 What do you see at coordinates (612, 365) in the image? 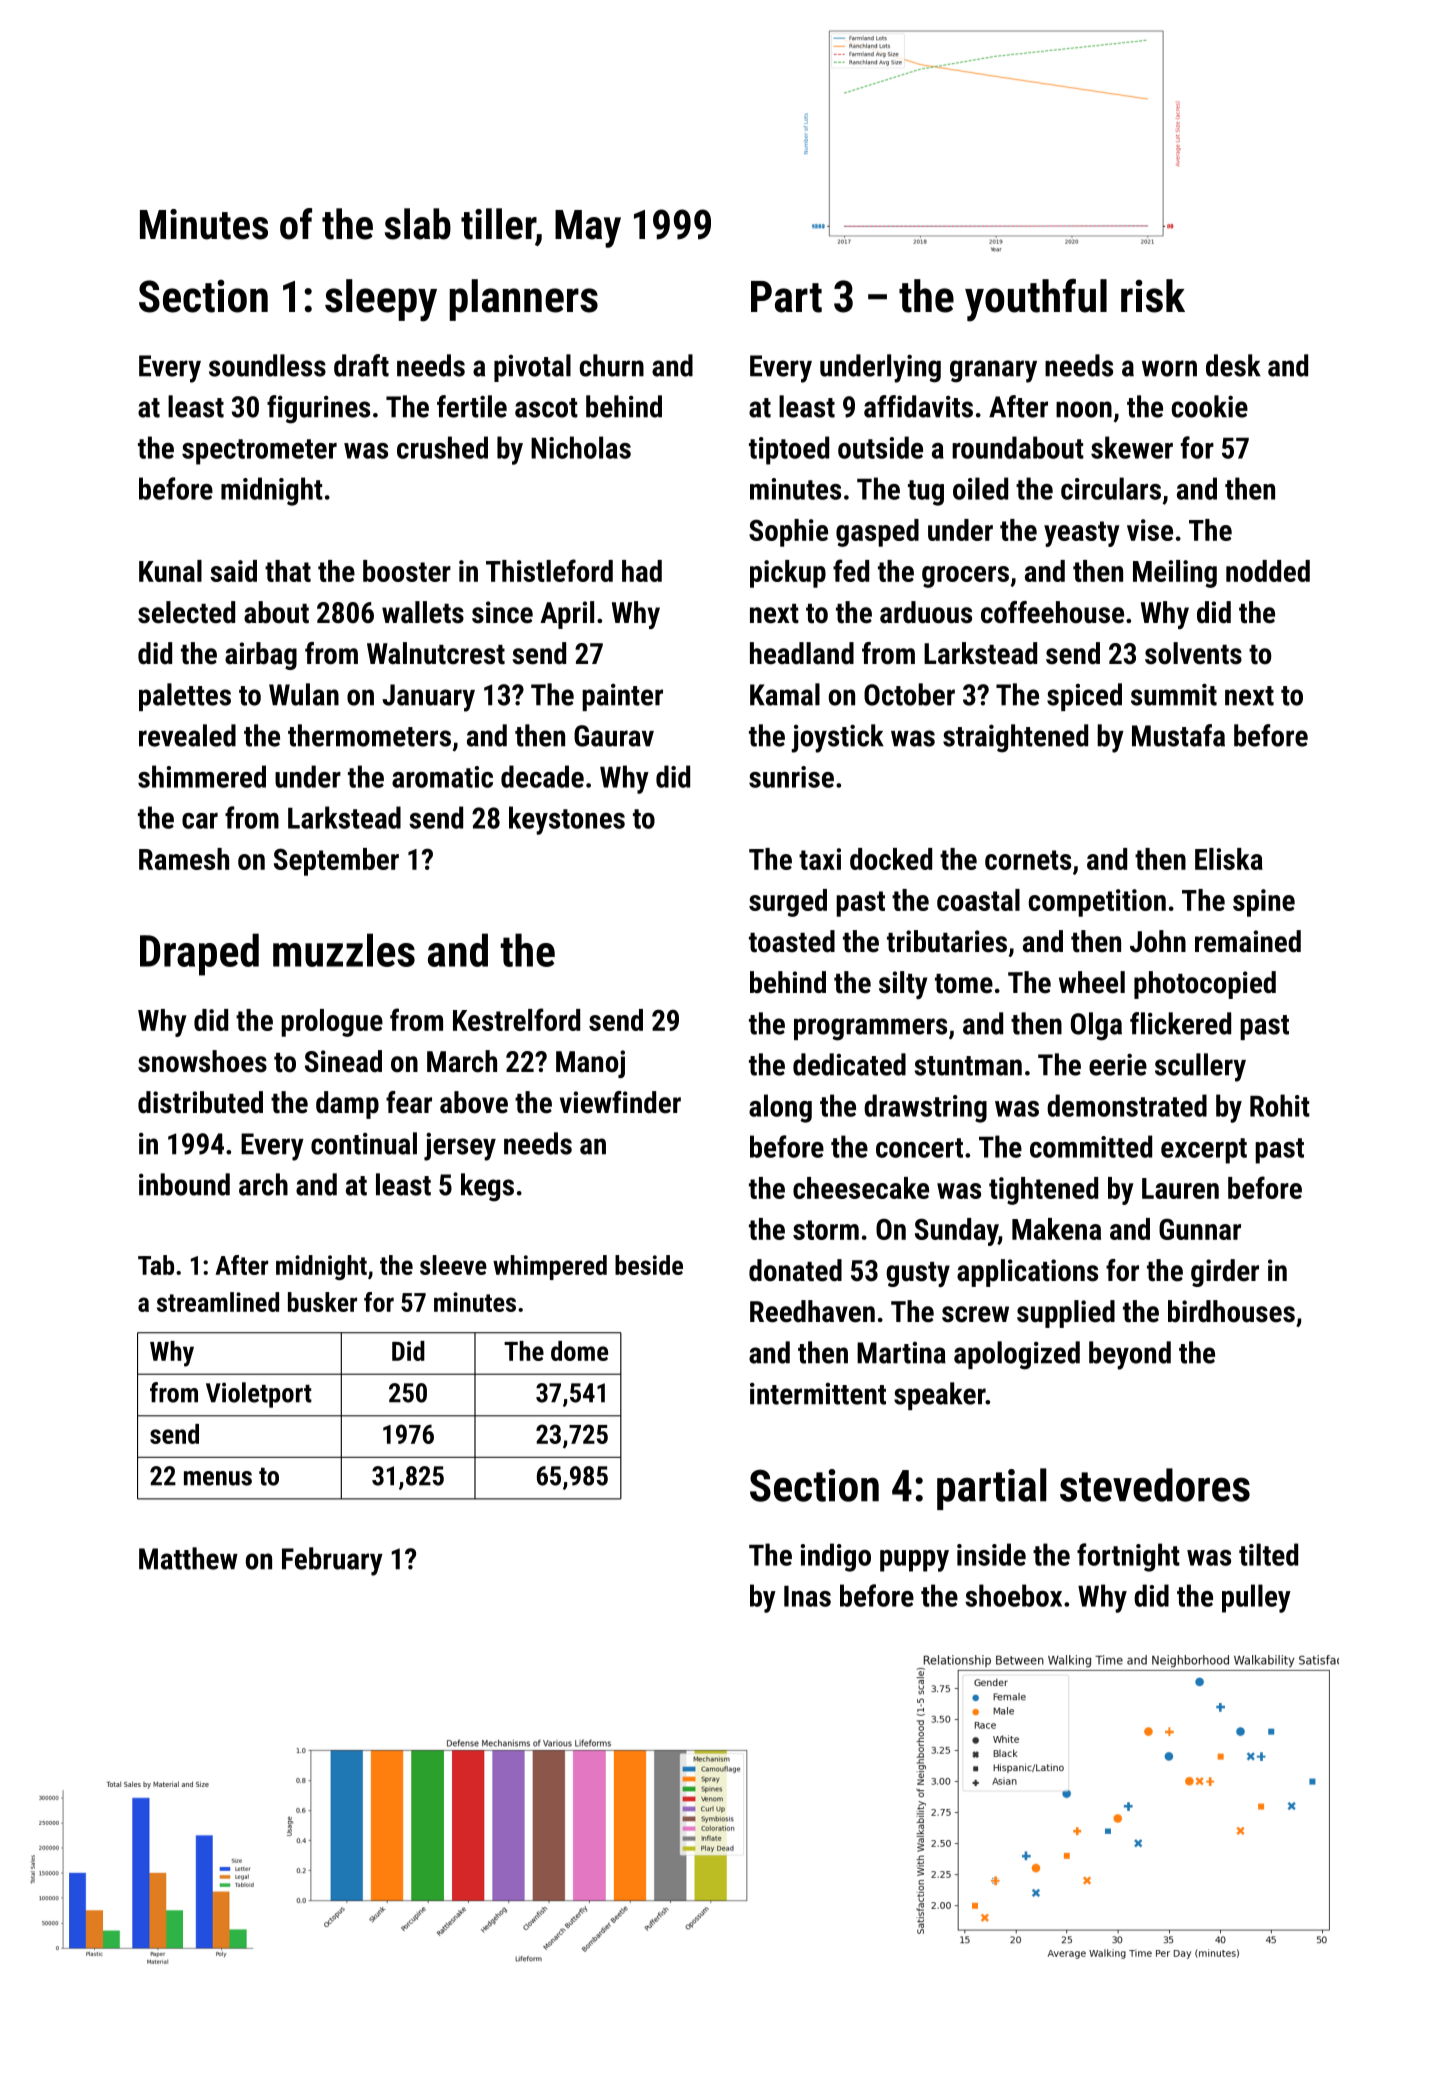
I see `churn` at bounding box center [612, 365].
